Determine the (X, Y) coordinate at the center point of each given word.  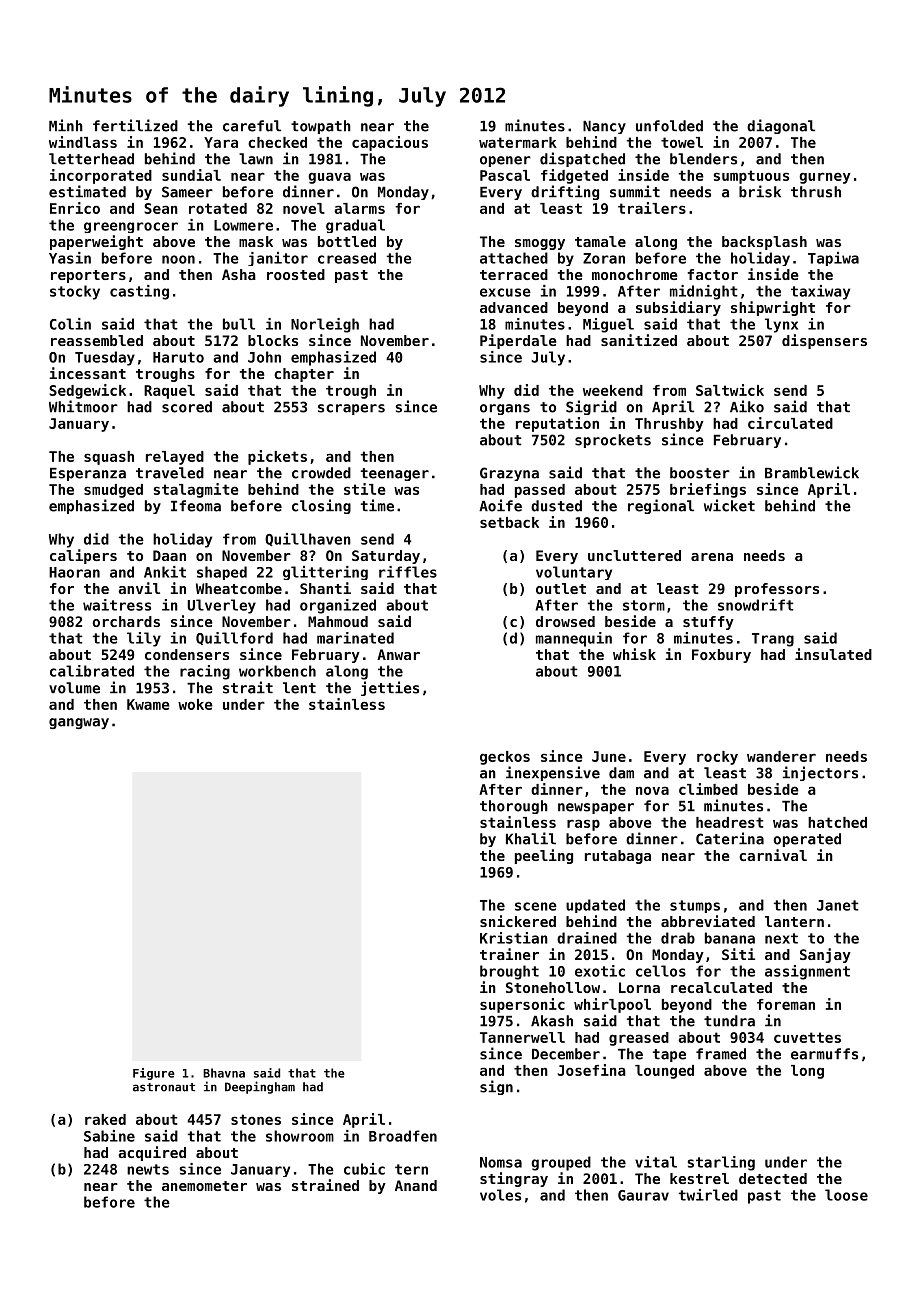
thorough (514, 807)
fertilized (135, 125)
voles (500, 1195)
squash (109, 458)
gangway (79, 723)
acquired (152, 1153)
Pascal (505, 175)
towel (682, 142)
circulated (790, 423)
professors (777, 590)
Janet (838, 905)
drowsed (565, 621)
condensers (187, 654)
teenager (395, 474)
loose (846, 1195)
